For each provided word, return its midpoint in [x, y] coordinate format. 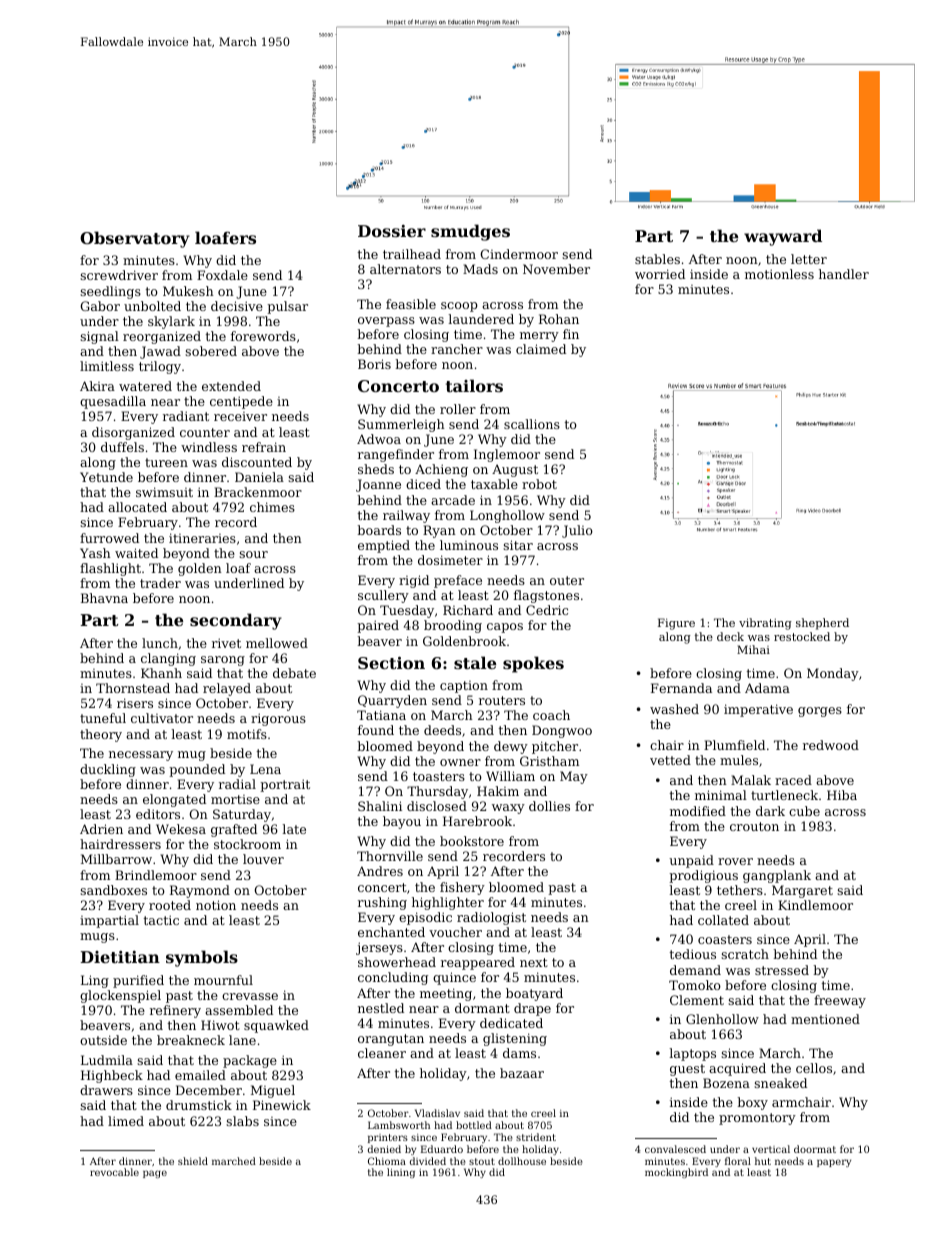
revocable [114, 1172]
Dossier [392, 231]
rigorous [278, 719]
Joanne [378, 485]
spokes [533, 664]
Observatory [135, 239]
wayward [783, 237]
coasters [725, 939]
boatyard [534, 994]
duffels [122, 447]
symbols [202, 958]
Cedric [547, 610]
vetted [670, 760]
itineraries [202, 538]
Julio [577, 531]
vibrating [765, 624]
